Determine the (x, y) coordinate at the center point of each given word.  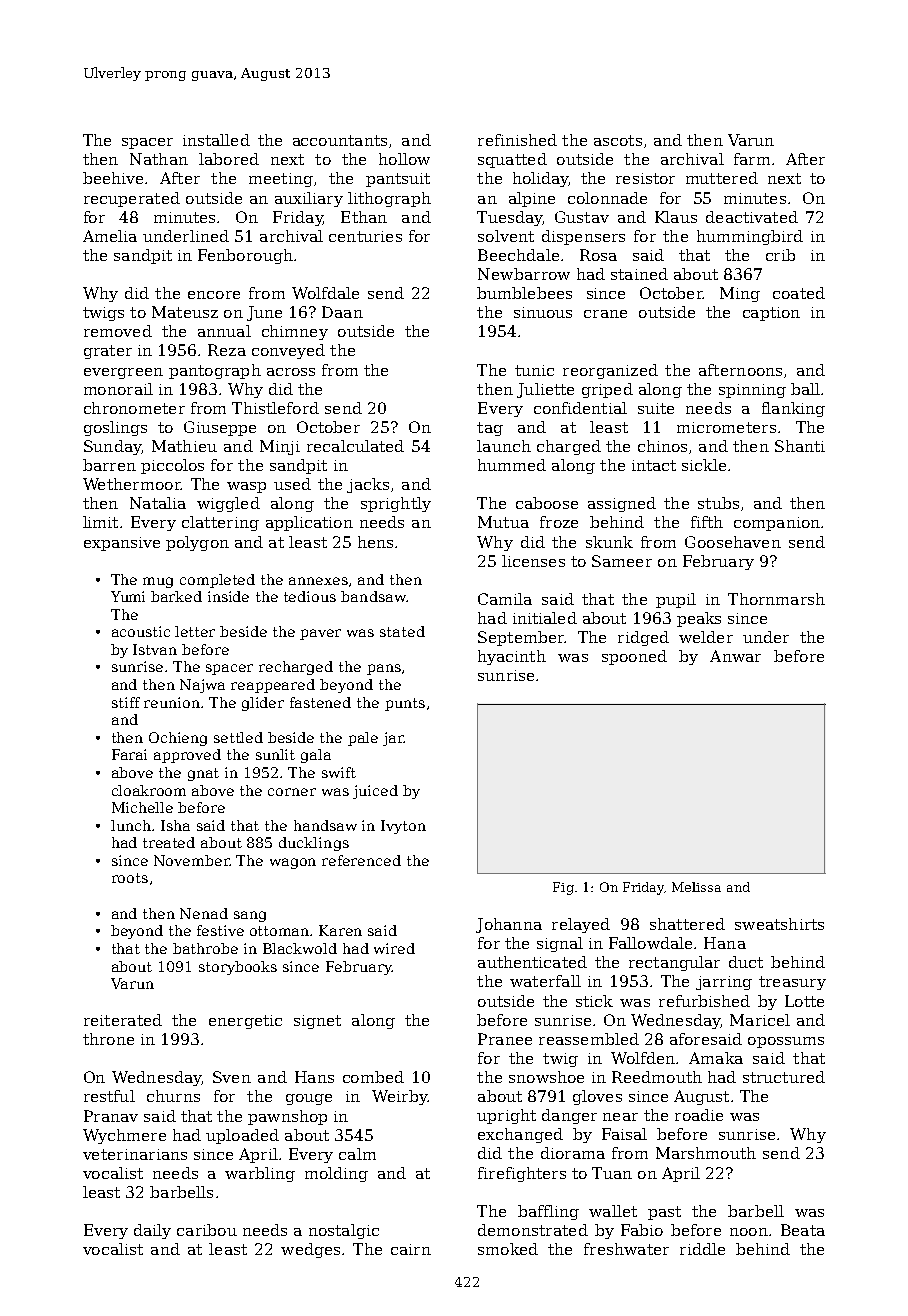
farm (752, 159)
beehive (113, 178)
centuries (365, 236)
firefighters (522, 1174)
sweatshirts (779, 924)
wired (394, 948)
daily (152, 1231)
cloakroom (149, 790)
